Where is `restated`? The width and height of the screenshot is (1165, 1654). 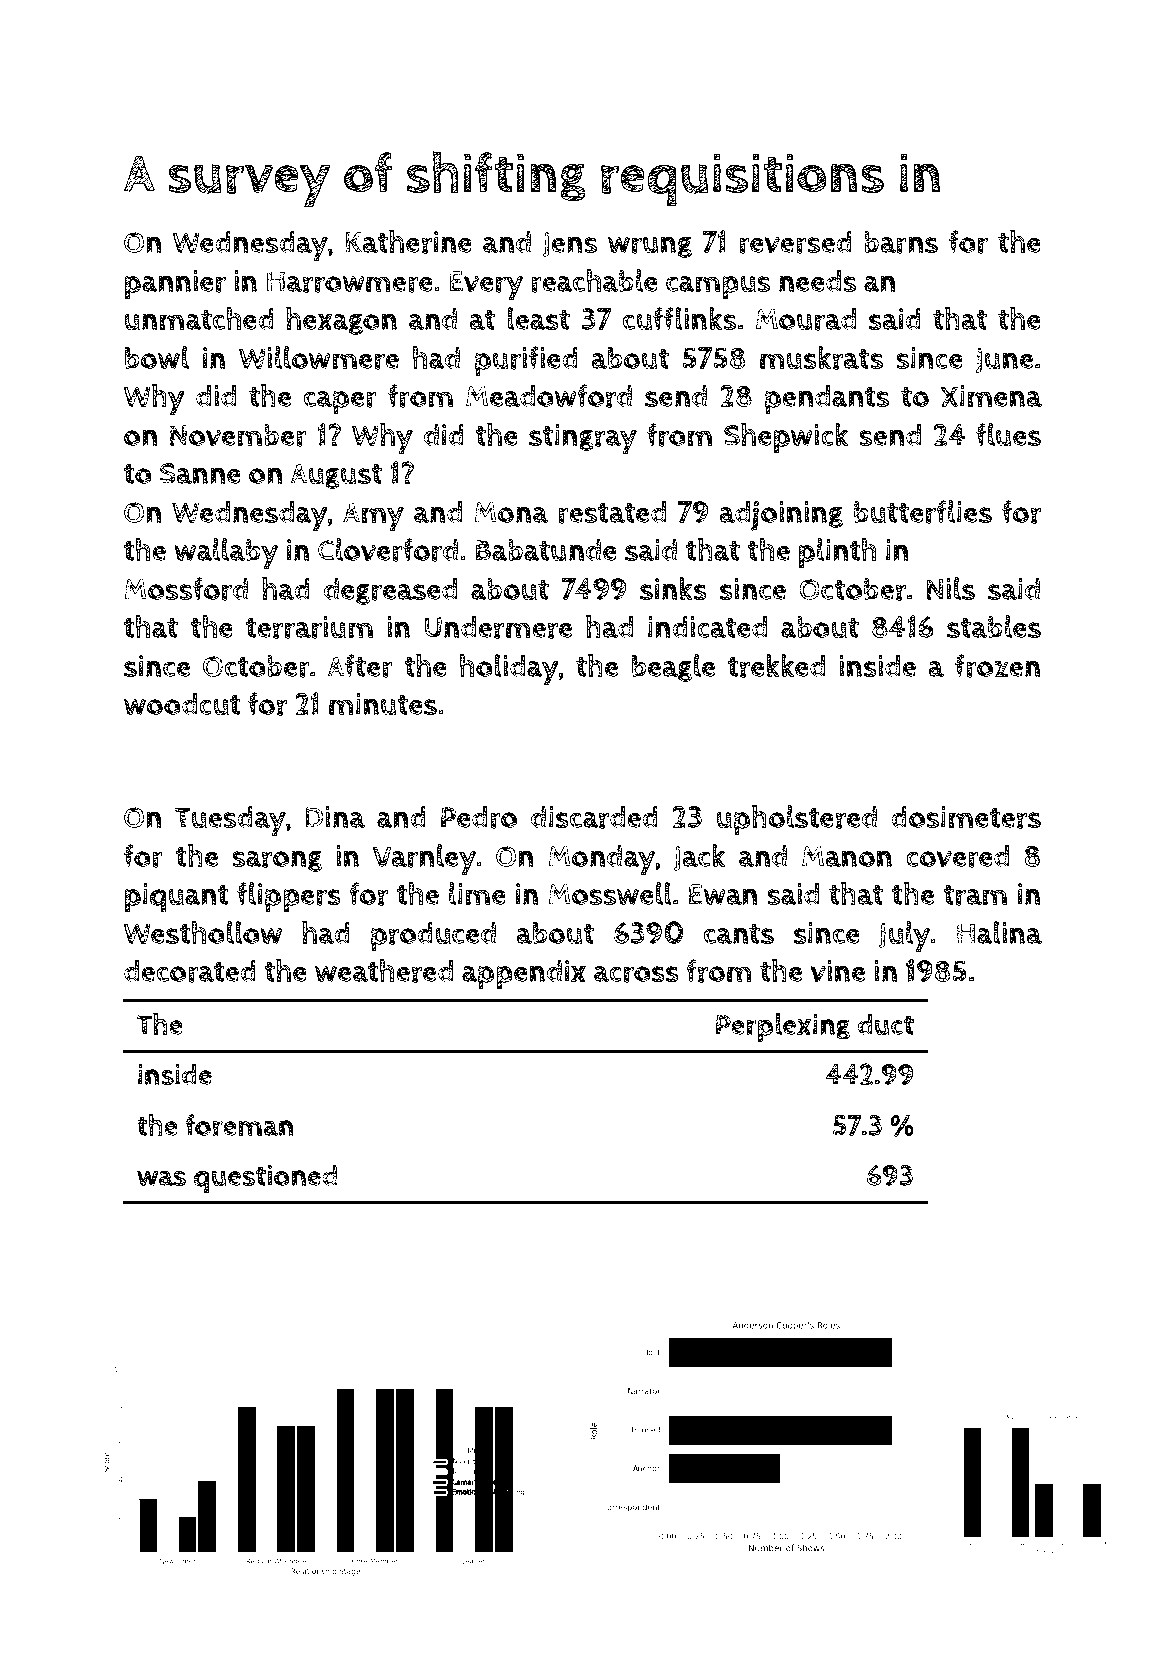 restated is located at coordinates (612, 512).
